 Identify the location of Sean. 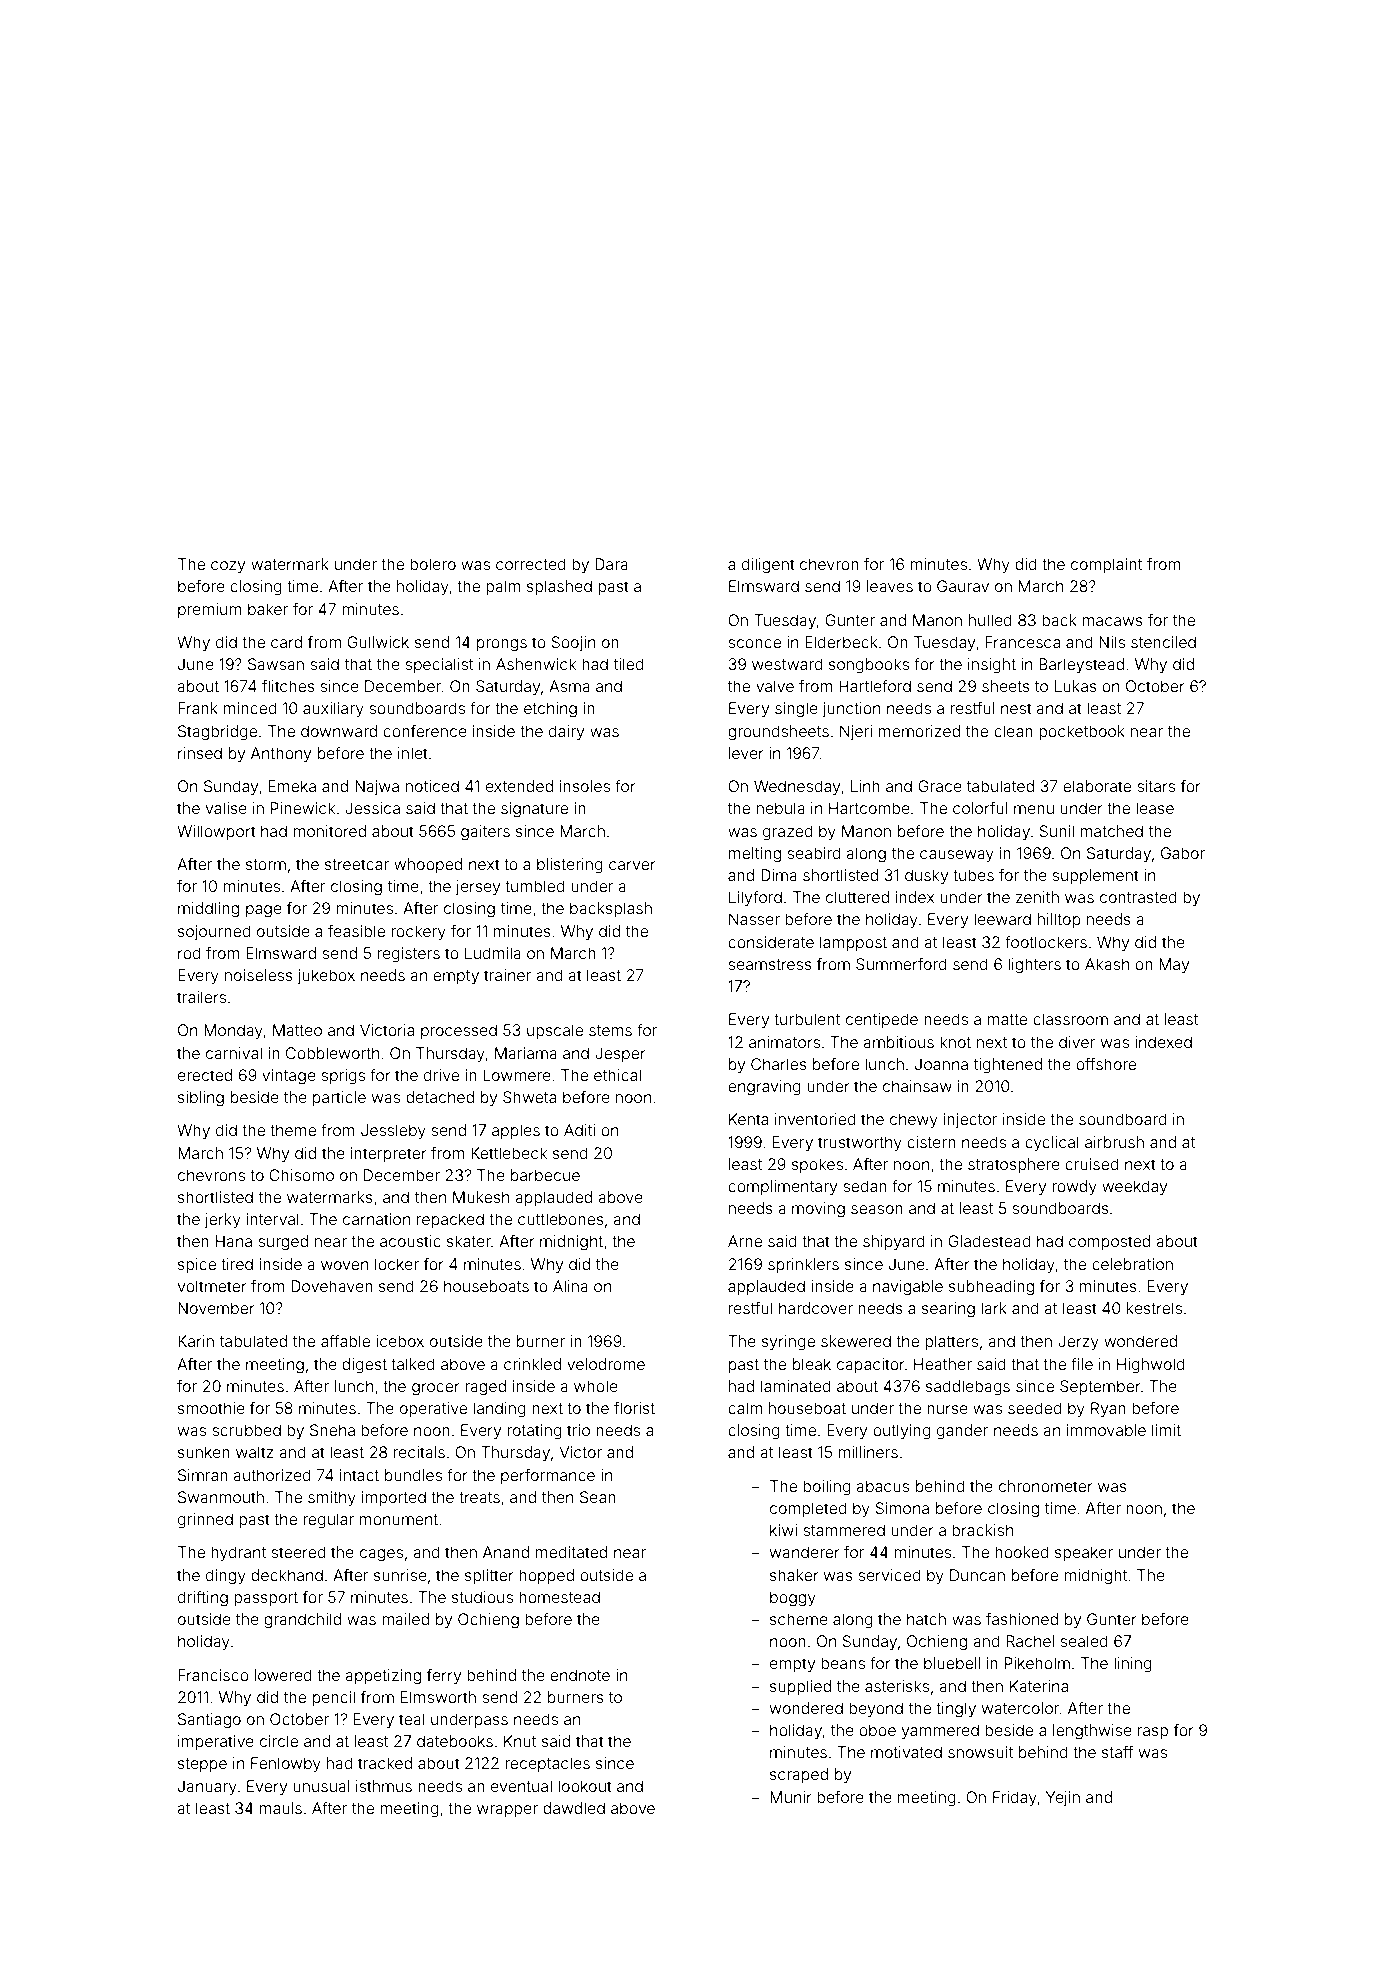
(598, 1497).
